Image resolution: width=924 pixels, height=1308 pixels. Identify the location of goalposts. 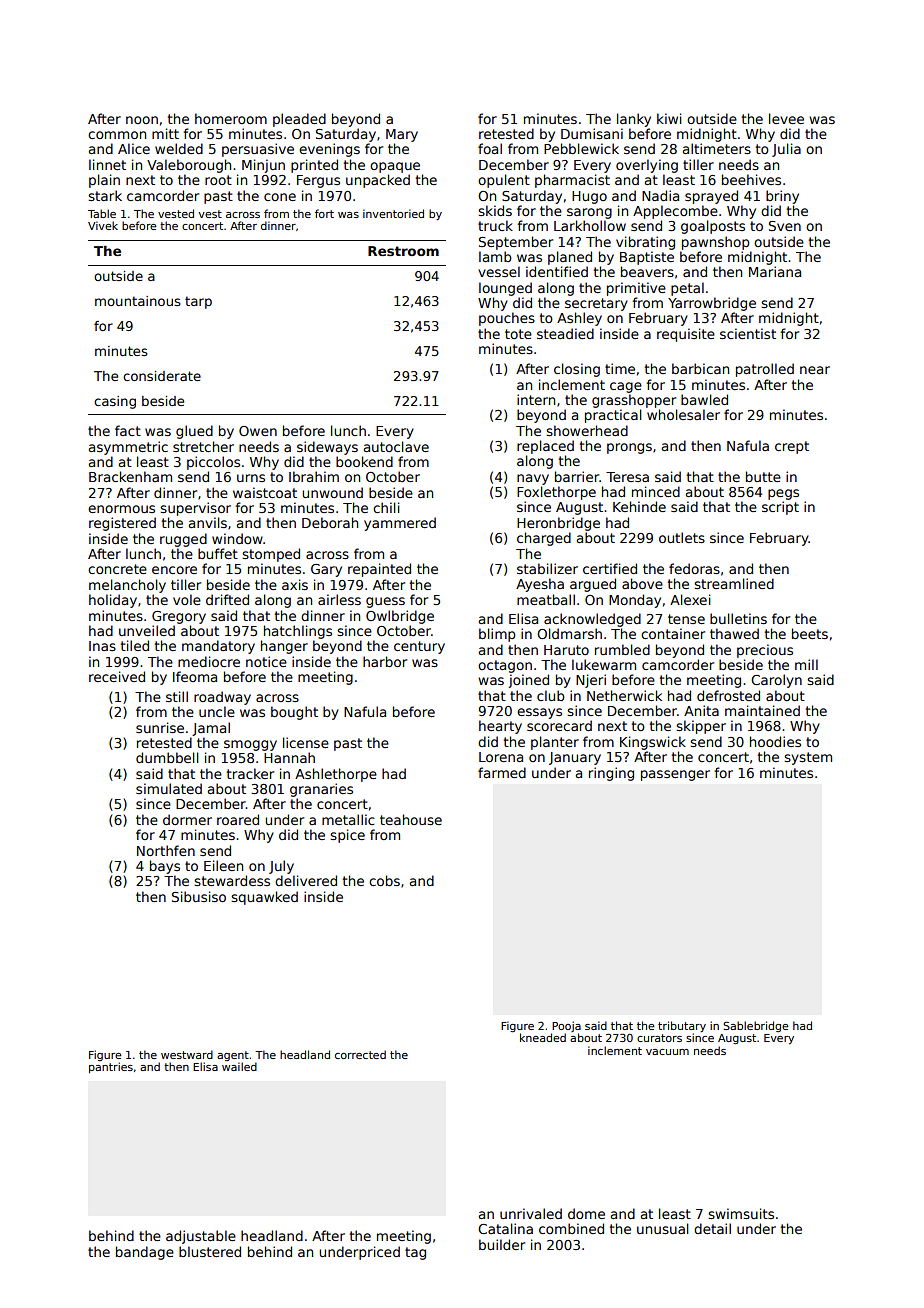
(713, 227).
